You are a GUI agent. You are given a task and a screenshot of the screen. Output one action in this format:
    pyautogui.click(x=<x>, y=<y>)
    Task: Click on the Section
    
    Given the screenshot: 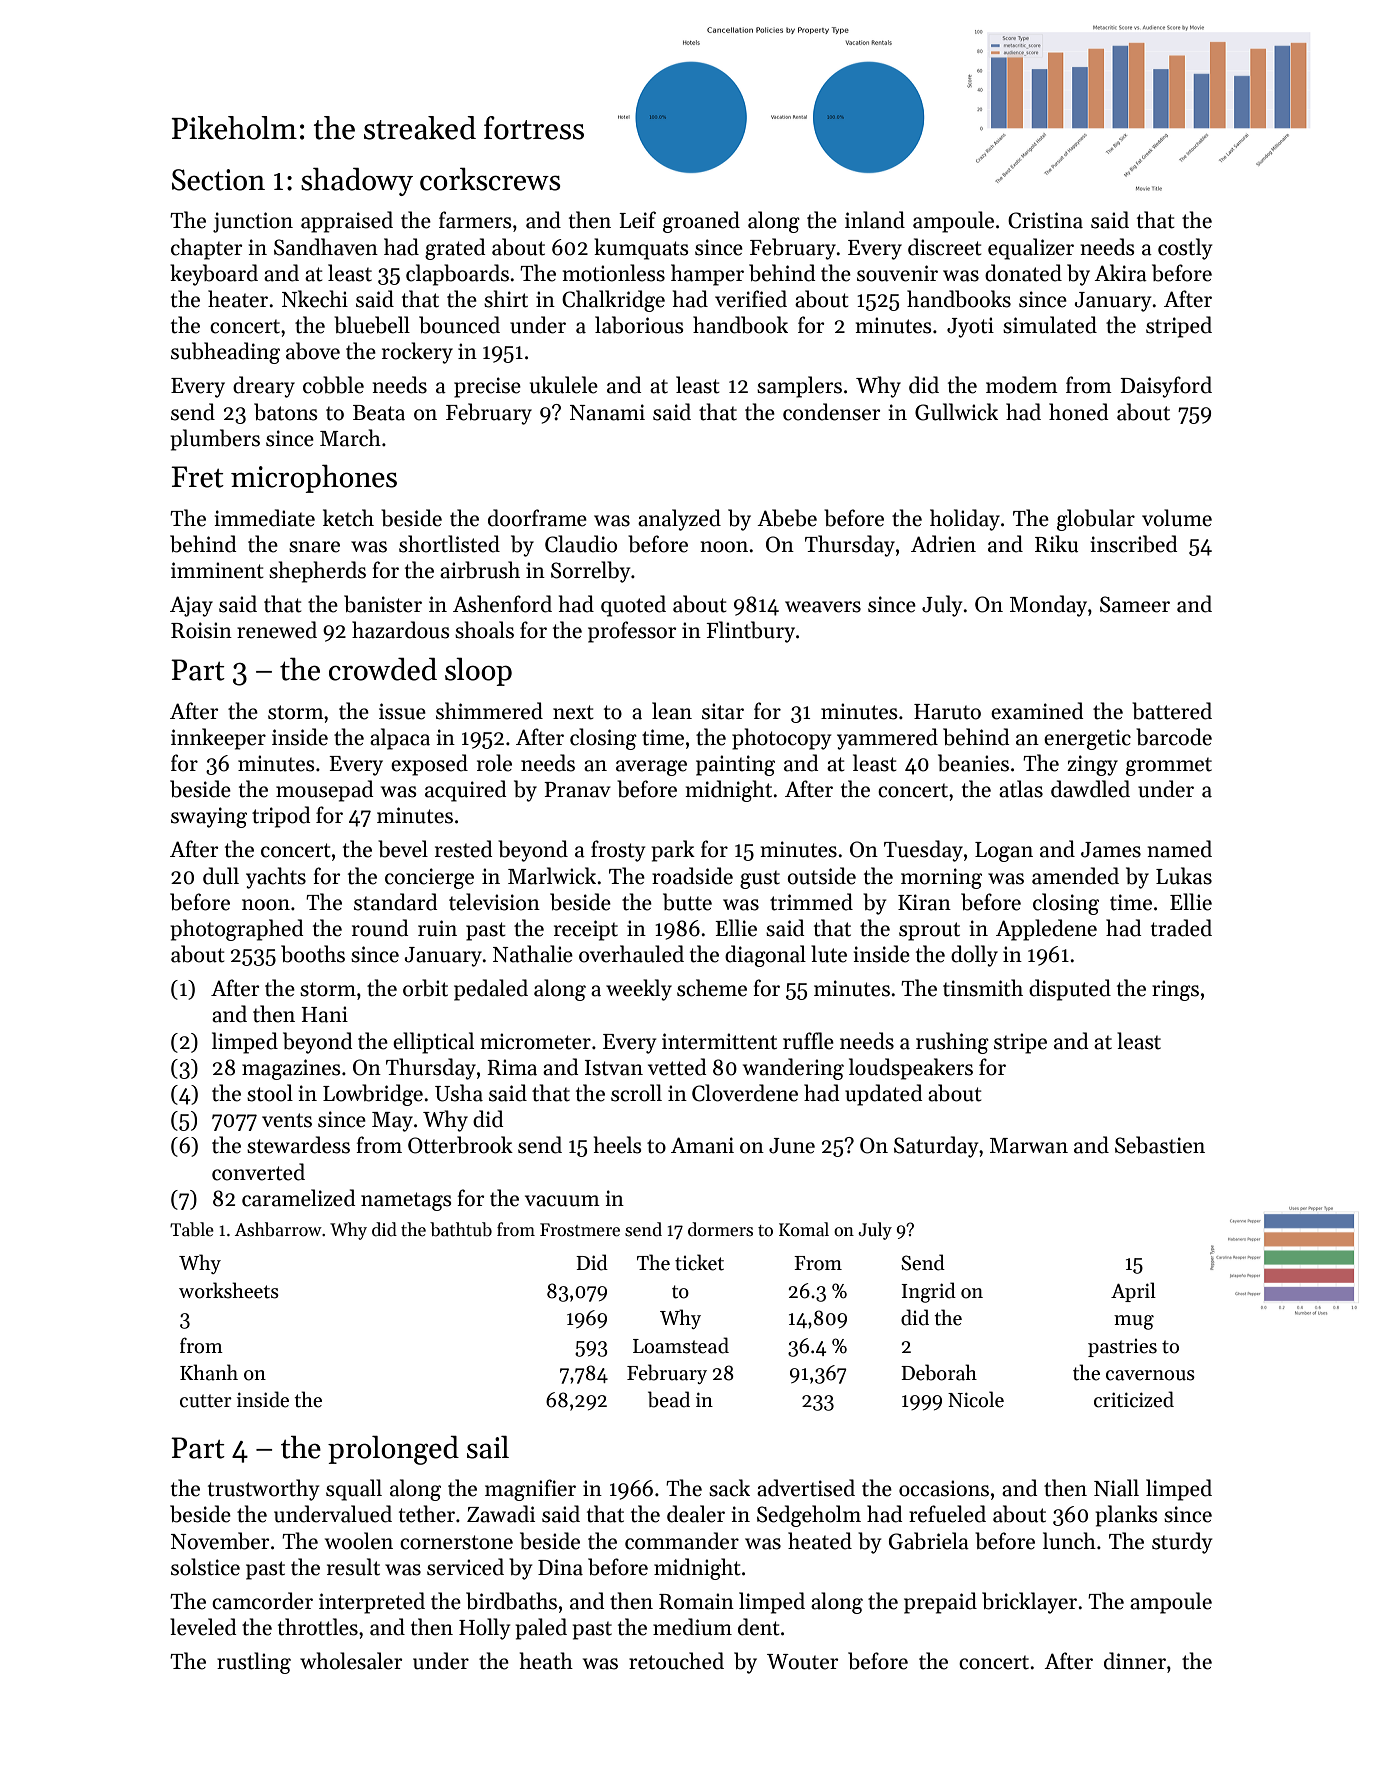 What is the action you would take?
    pyautogui.click(x=218, y=180)
